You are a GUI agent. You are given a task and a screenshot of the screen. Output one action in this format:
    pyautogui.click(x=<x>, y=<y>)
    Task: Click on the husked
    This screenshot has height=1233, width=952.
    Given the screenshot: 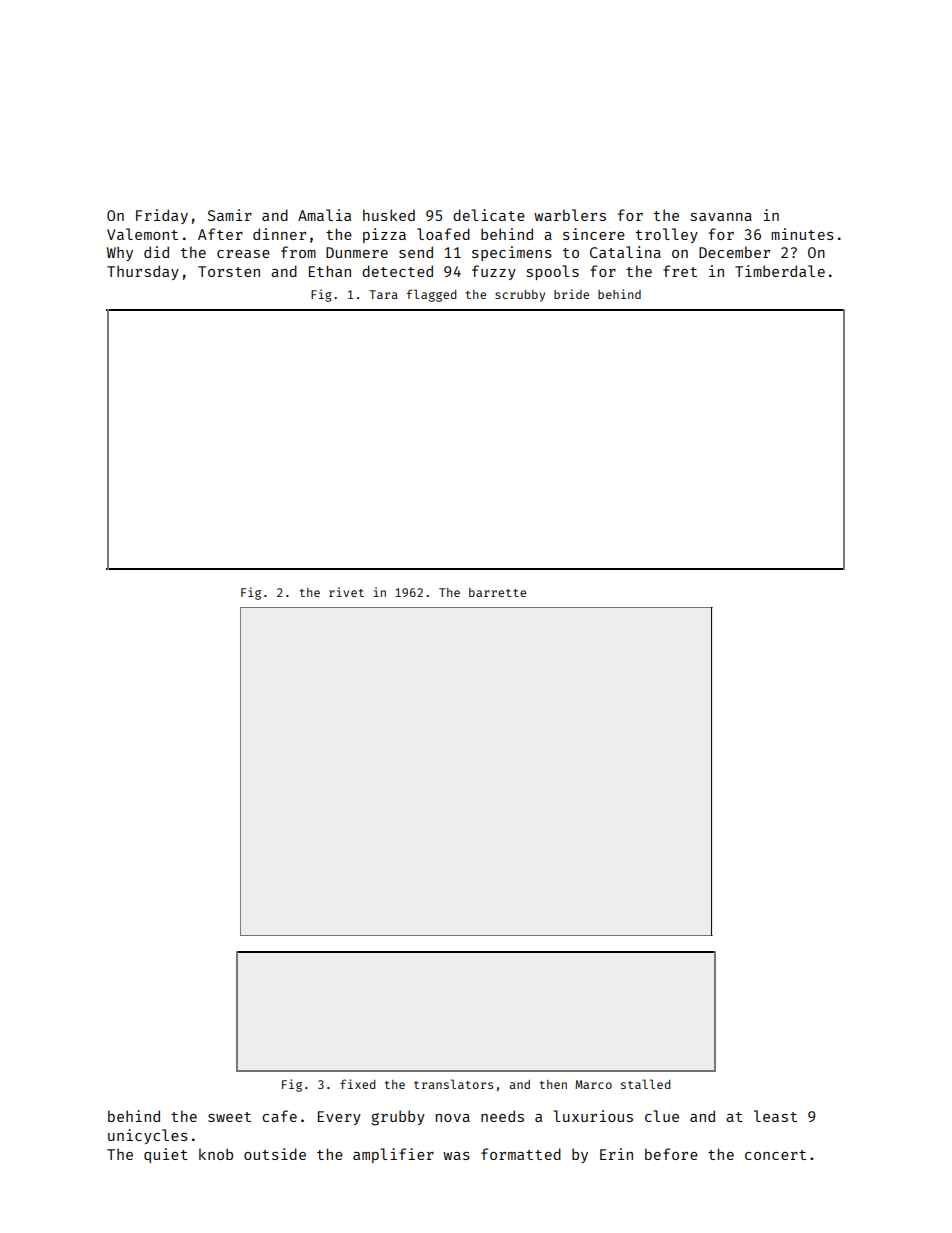 What is the action you would take?
    pyautogui.click(x=389, y=215)
